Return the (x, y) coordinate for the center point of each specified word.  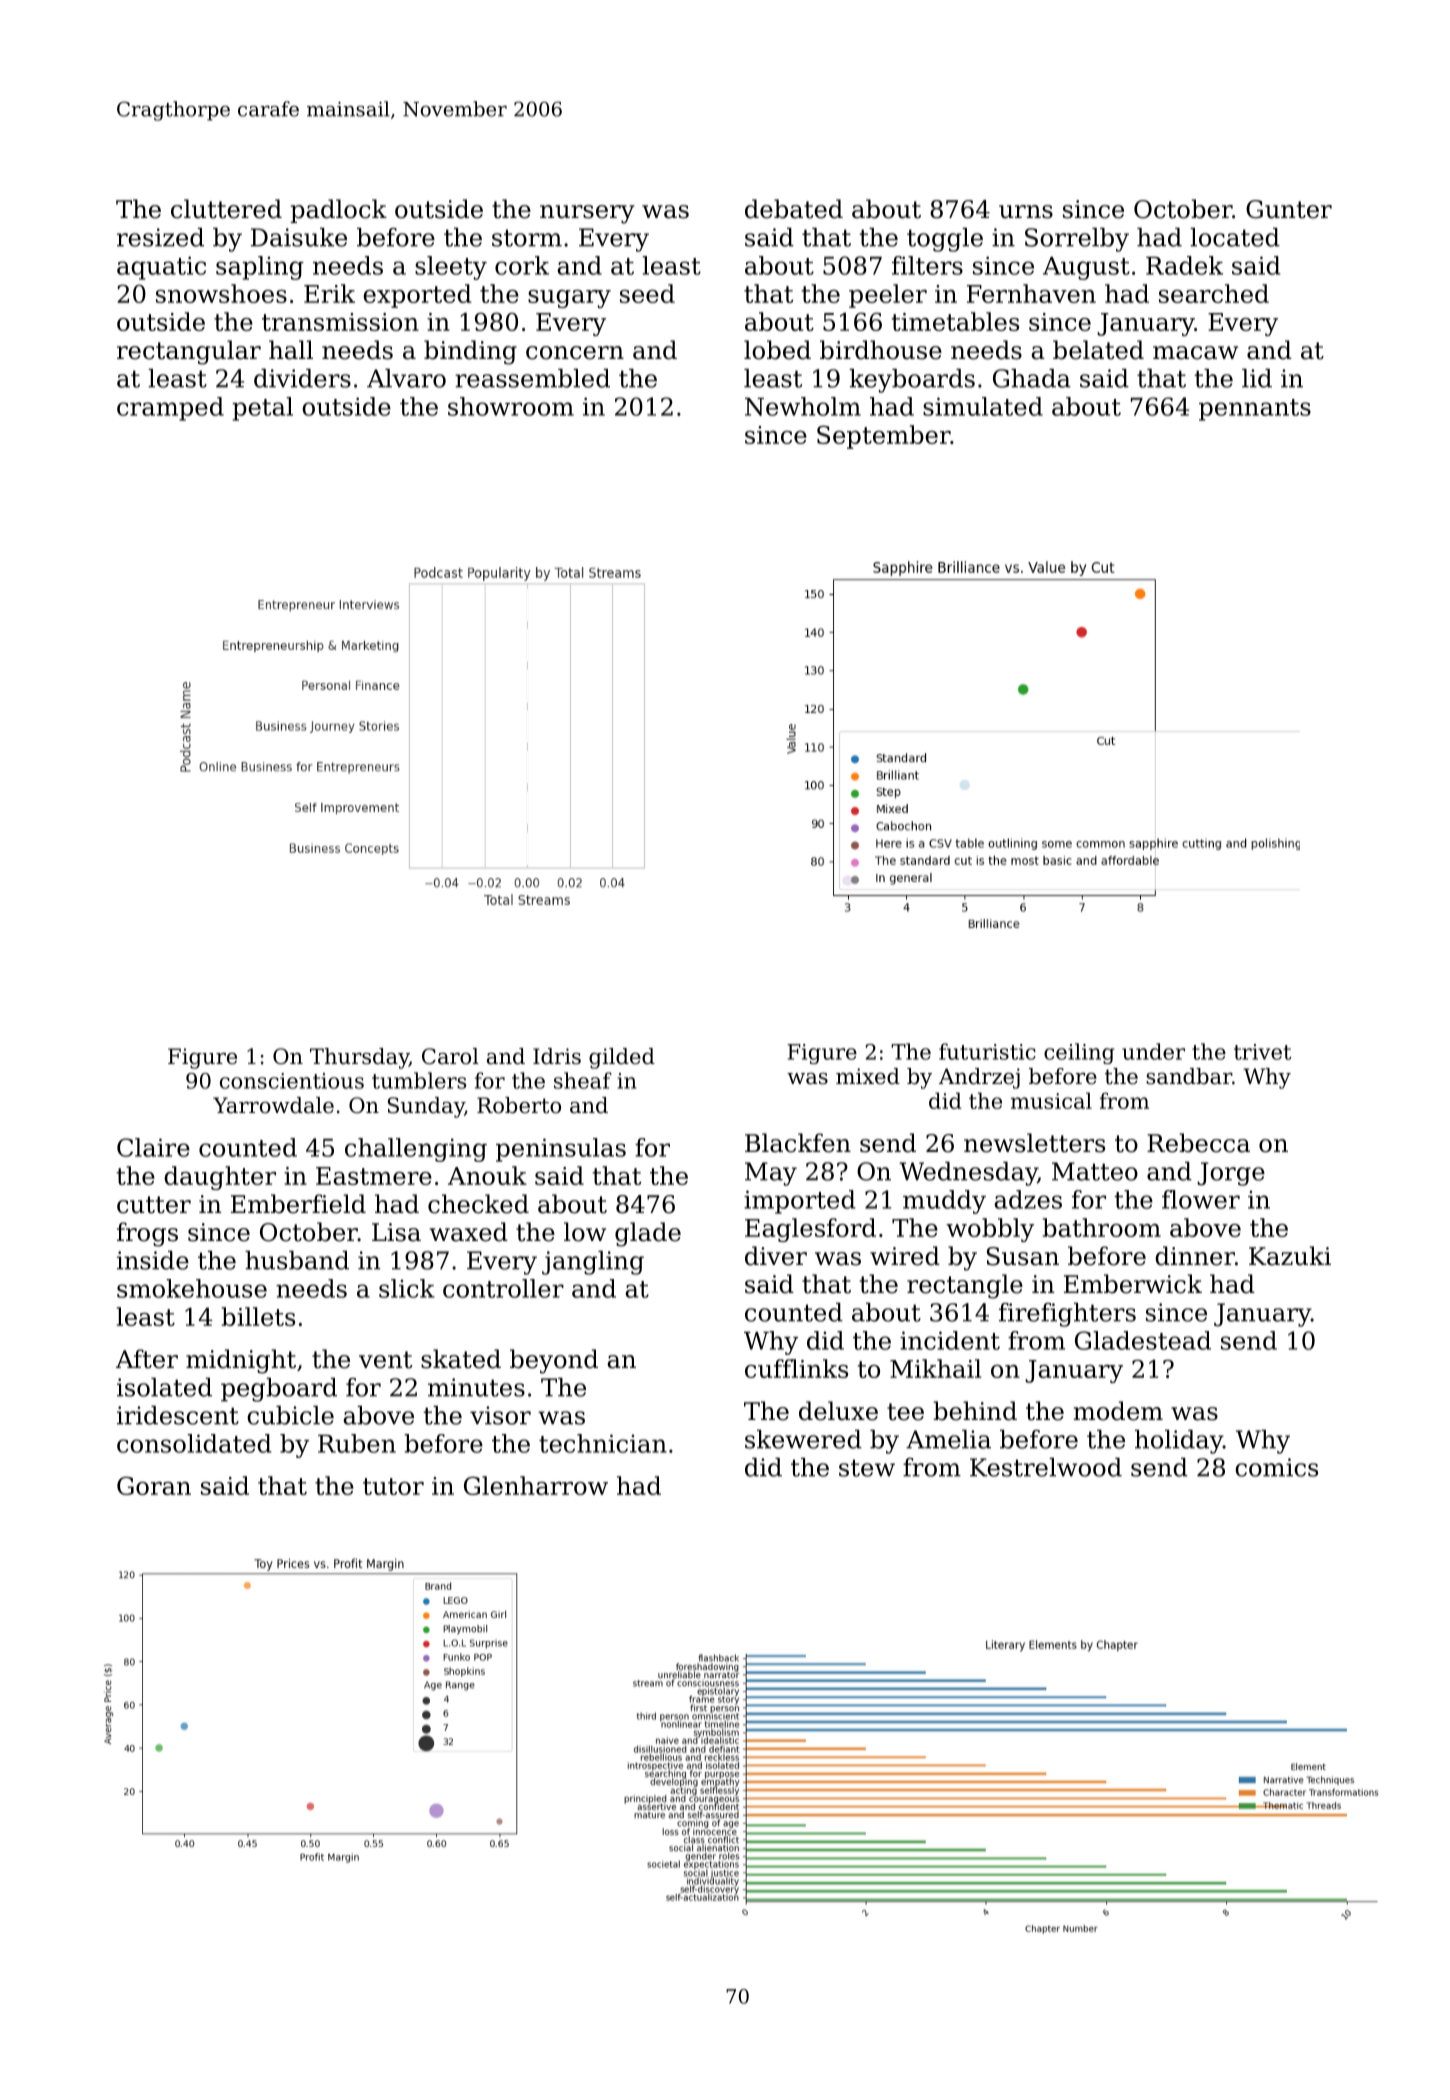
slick (407, 1288)
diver (776, 1256)
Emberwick (1133, 1284)
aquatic (161, 268)
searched (1214, 293)
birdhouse (881, 350)
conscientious (292, 1081)
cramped (170, 409)
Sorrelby (1077, 240)
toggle (945, 240)
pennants (1255, 410)
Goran (154, 1485)
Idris (557, 1056)
